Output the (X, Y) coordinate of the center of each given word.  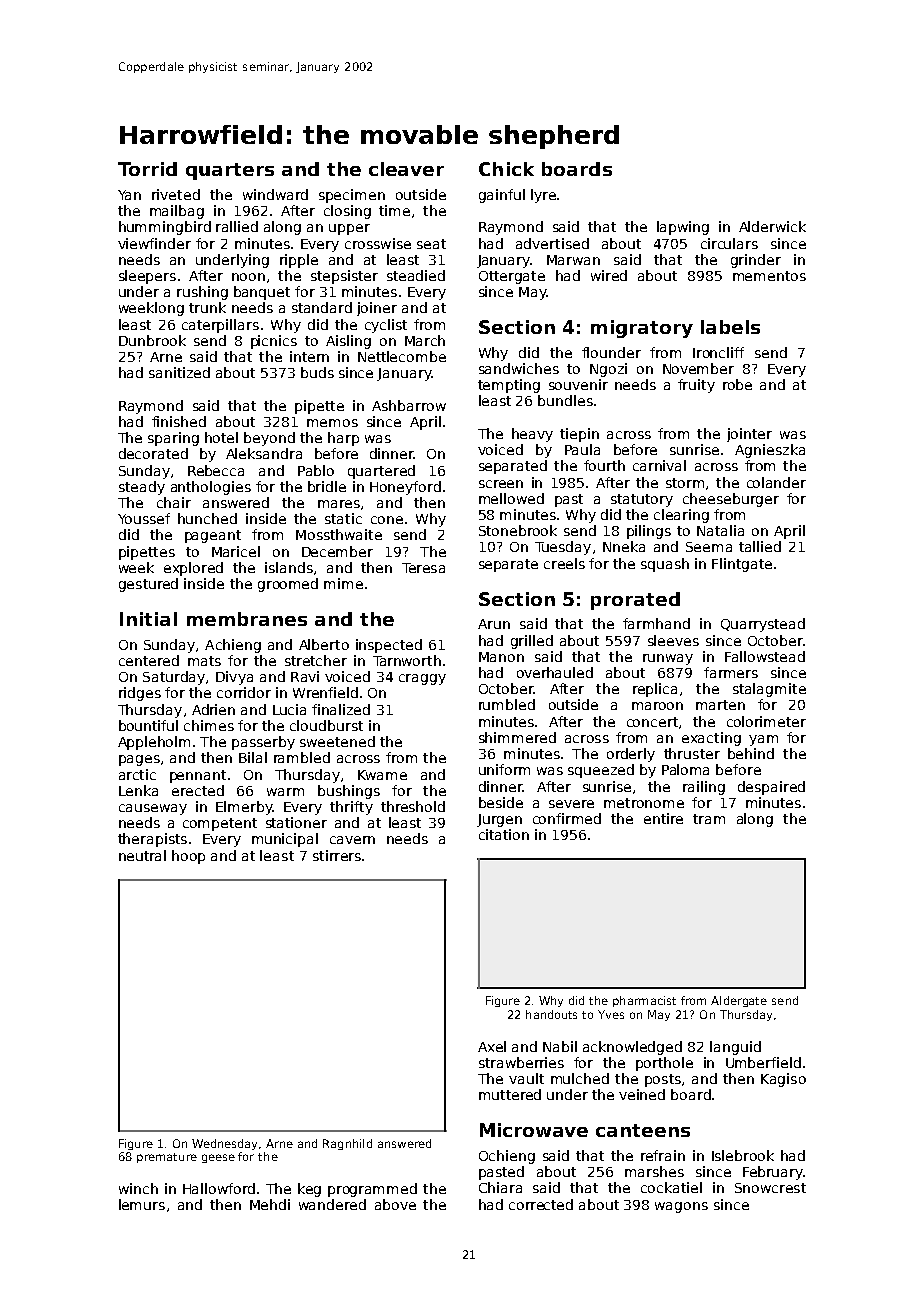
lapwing (683, 228)
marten (720, 705)
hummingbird (165, 228)
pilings (649, 532)
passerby (263, 743)
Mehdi (270, 1204)
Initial (148, 619)
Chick (506, 169)
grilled (532, 642)
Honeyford (405, 488)
